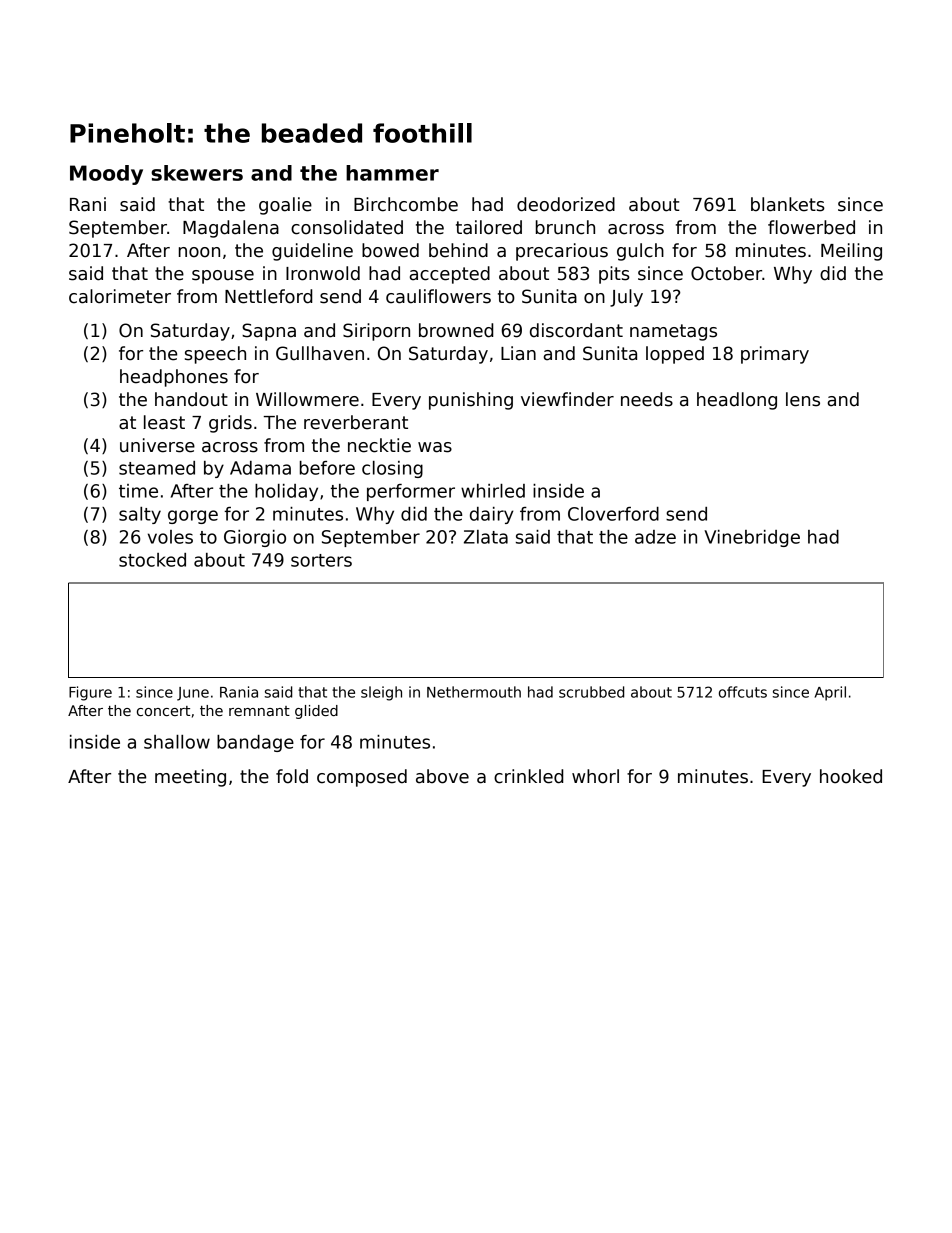  Describe the element at coordinates (320, 353) in the screenshot. I see `Gullhaven` at that location.
